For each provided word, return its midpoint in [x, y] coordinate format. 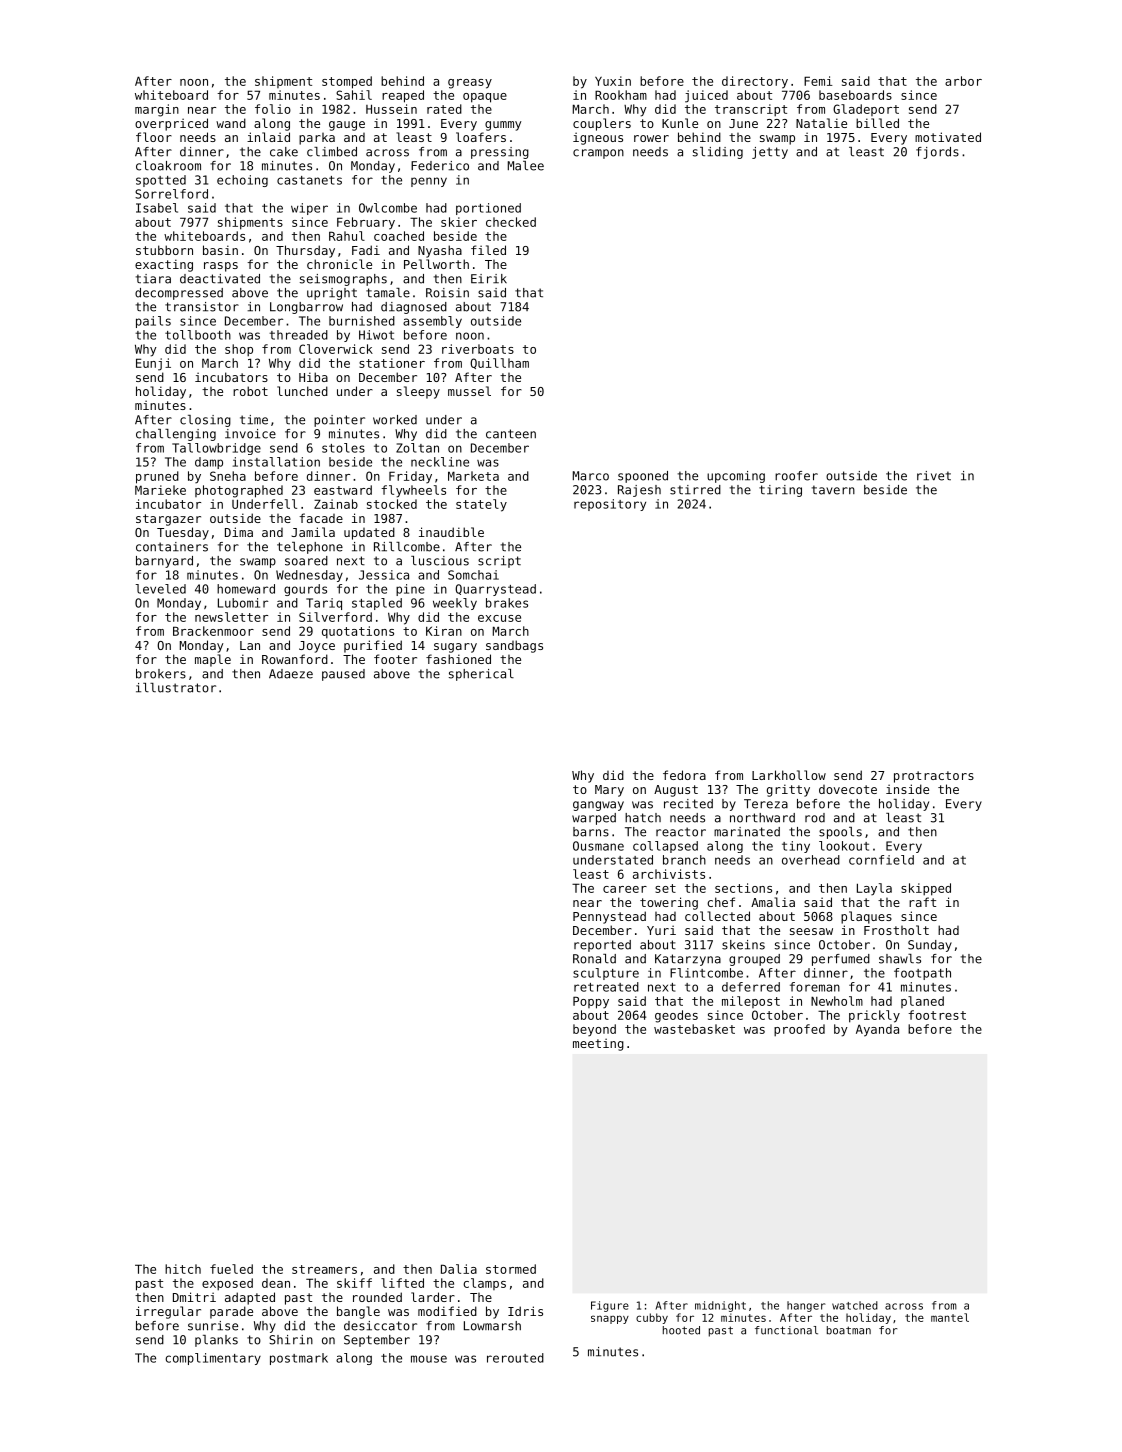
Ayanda [877, 1030]
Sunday [930, 946]
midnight [720, 1306]
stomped [347, 82]
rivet [934, 476]
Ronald [594, 959]
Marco [591, 476]
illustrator [176, 688]
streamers [324, 1269]
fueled [231, 1269]
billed [877, 123]
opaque [485, 98]
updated [369, 533]
